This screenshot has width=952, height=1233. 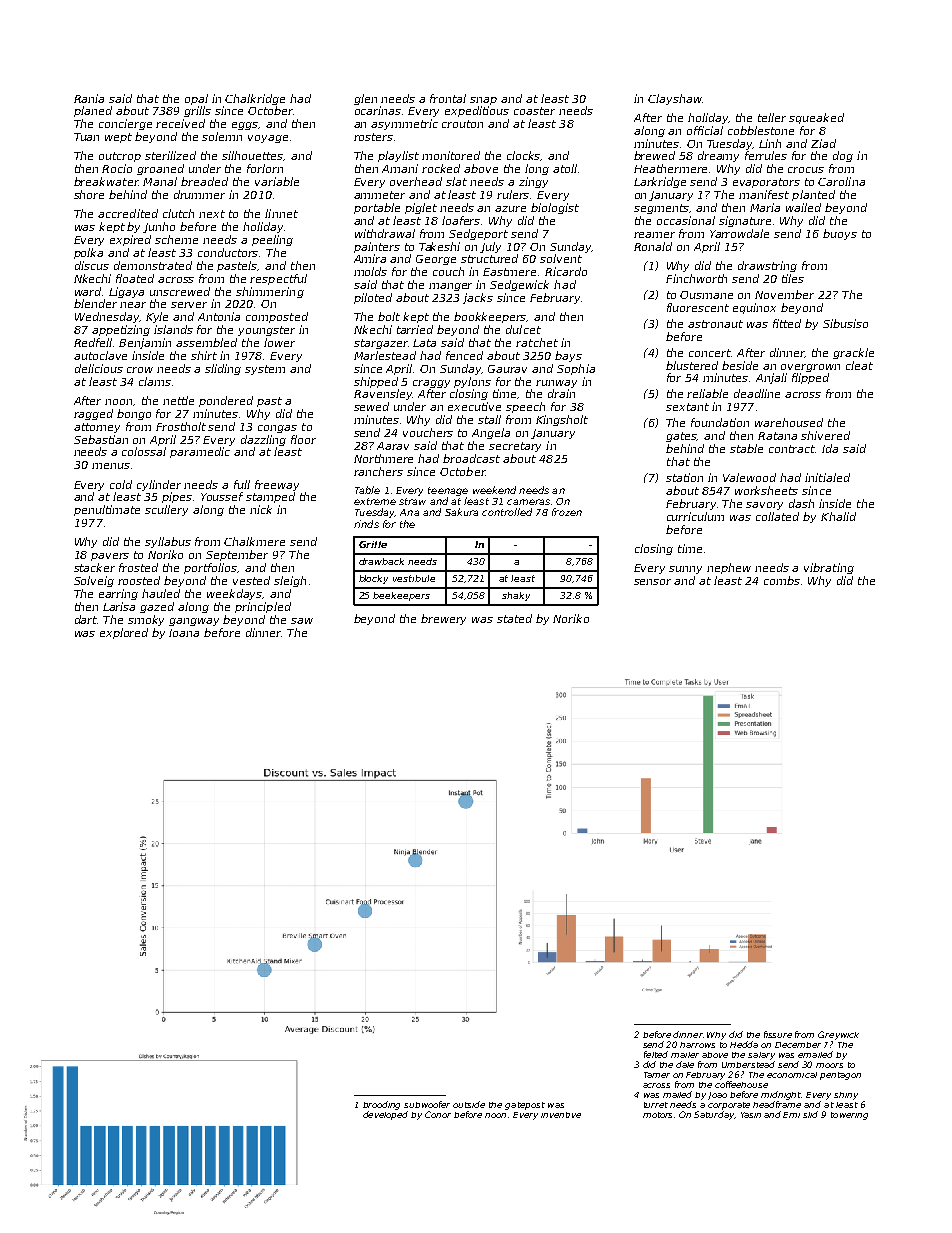 I want to click on solemn, so click(x=222, y=136).
